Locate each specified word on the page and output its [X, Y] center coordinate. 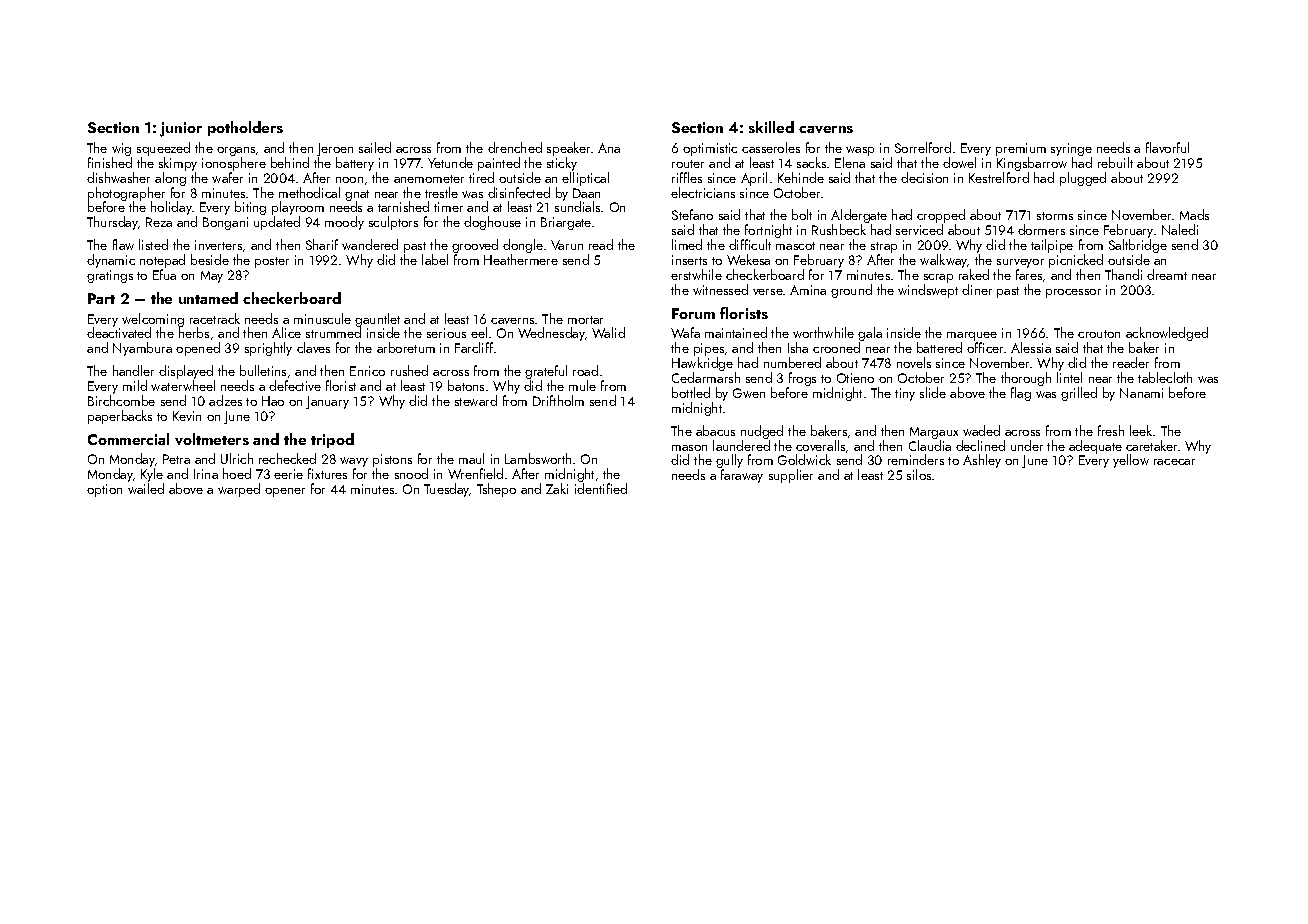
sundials [577, 207]
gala [870, 335]
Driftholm [558, 400]
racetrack [215, 318]
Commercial [128, 439]
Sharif [322, 244]
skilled [771, 127]
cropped [941, 216]
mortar [585, 320]
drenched [515, 147]
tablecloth [1165, 377]
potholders [245, 128]
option [104, 490]
